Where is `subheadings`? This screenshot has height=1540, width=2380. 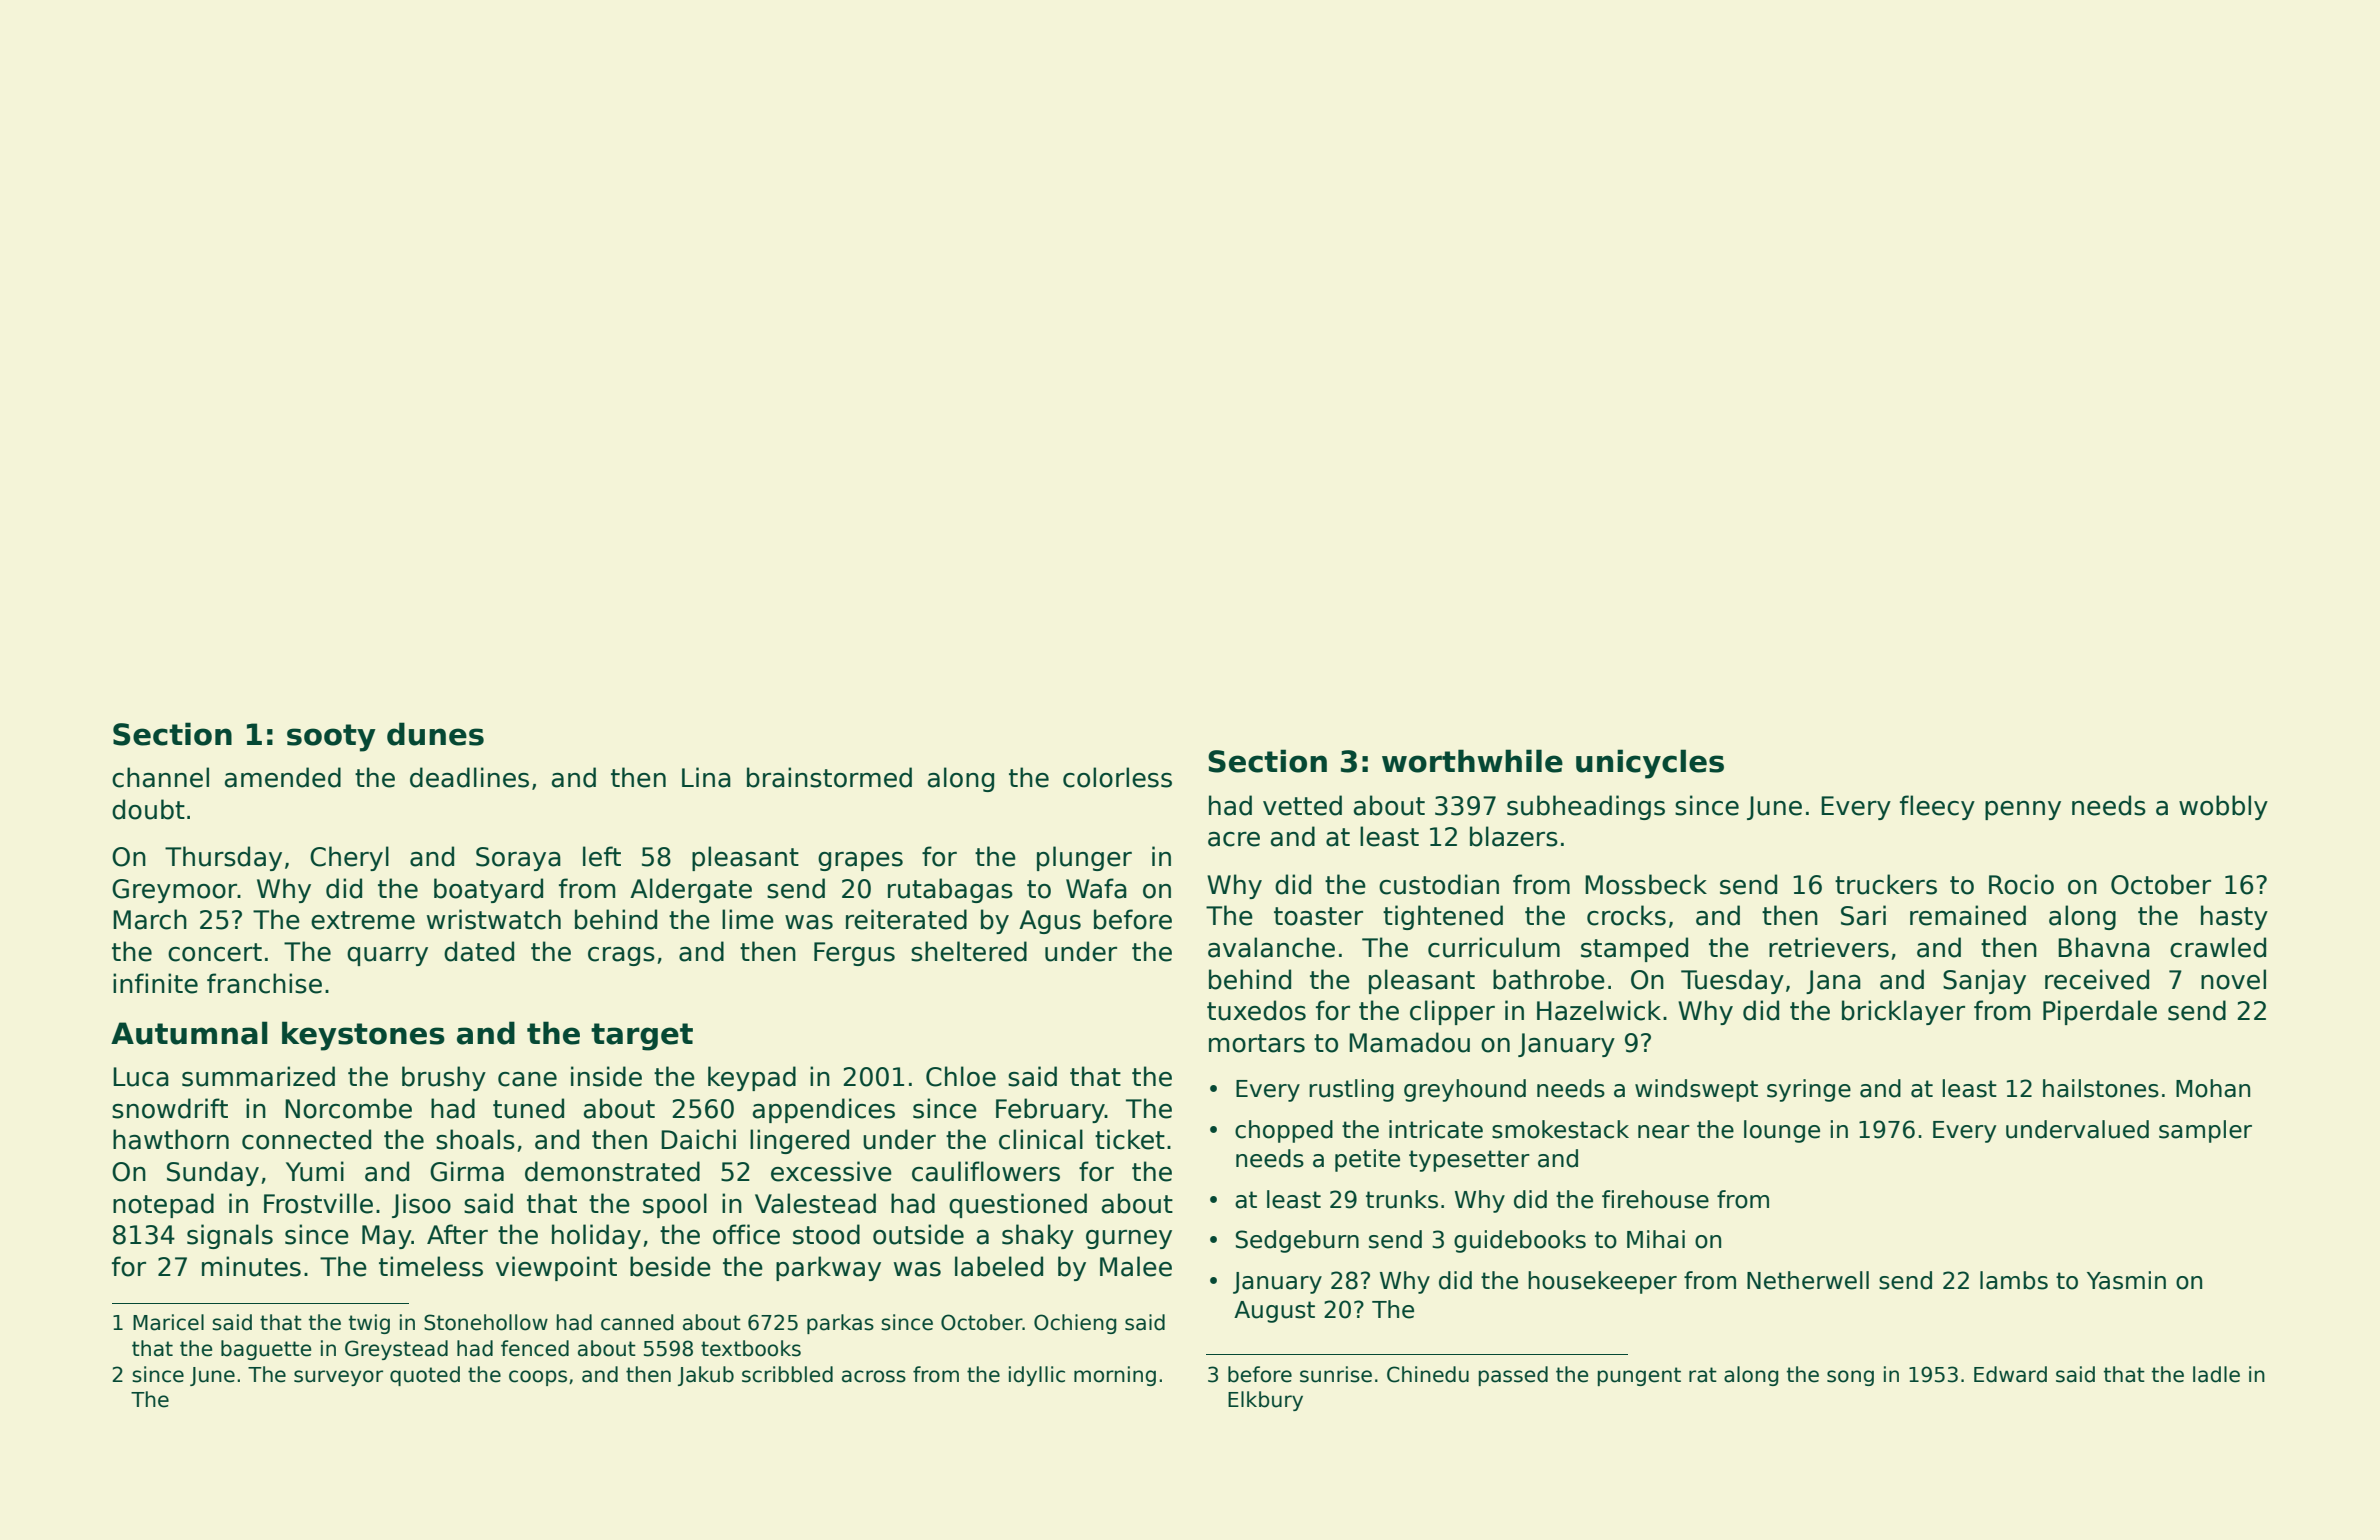
subheadings is located at coordinates (1586, 807).
